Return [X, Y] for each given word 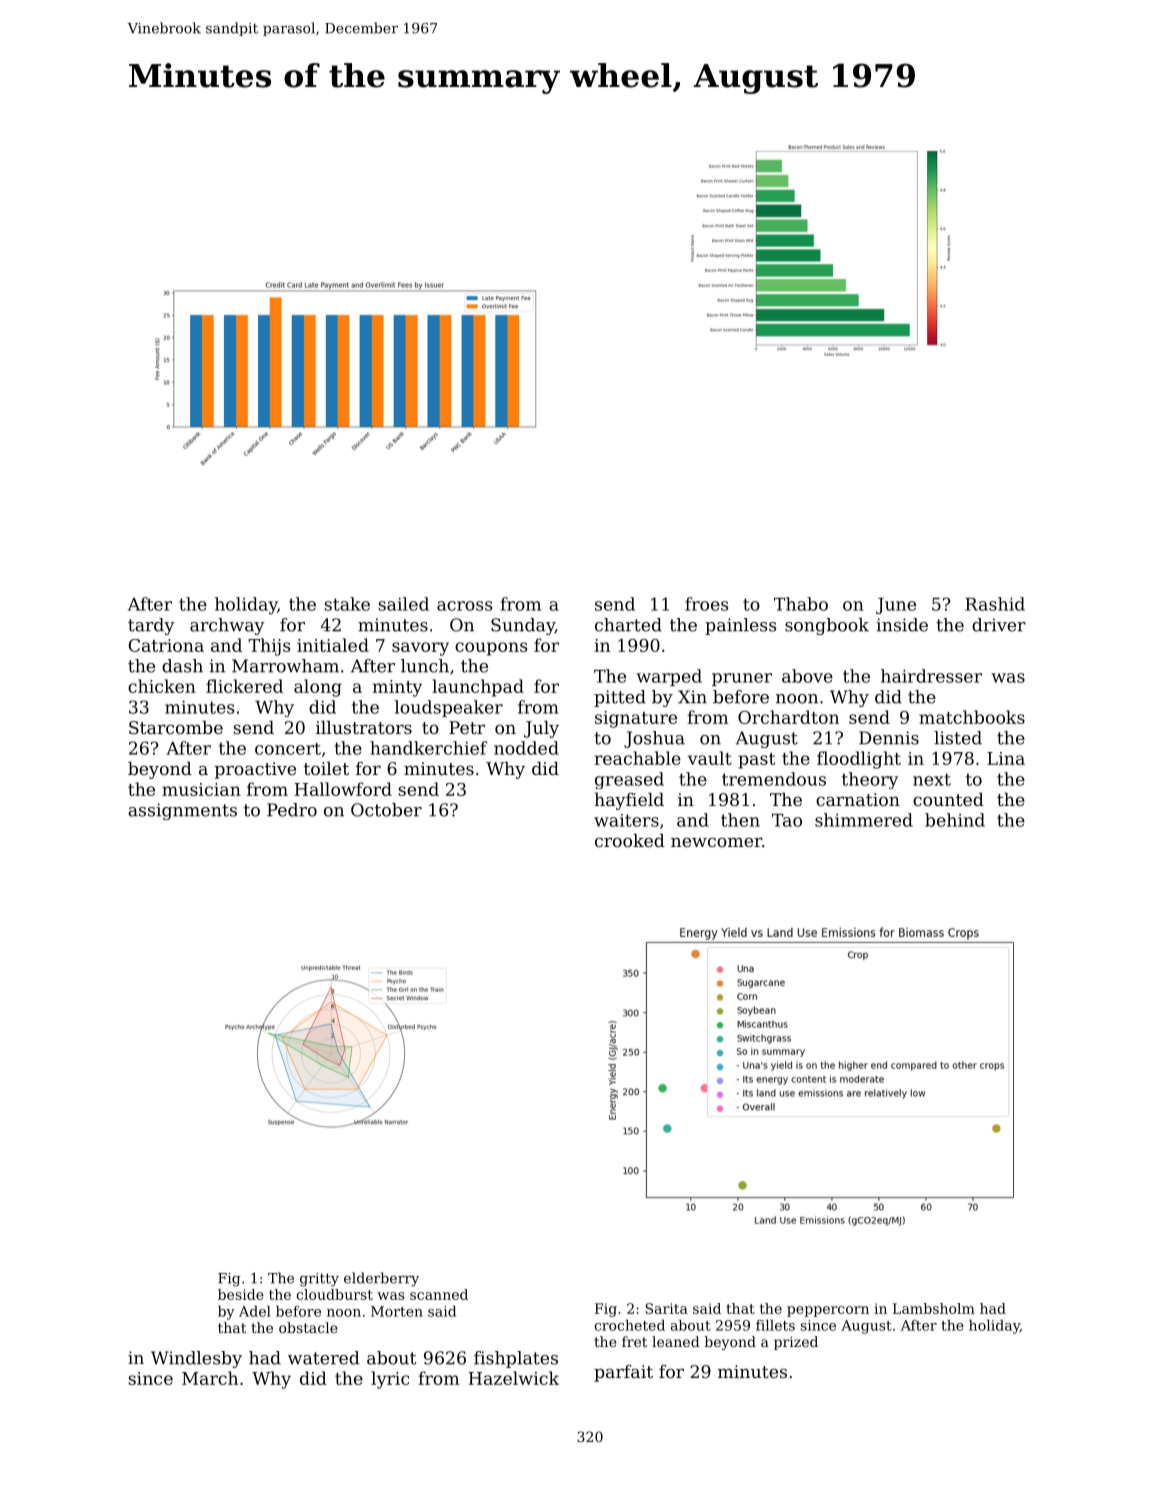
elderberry [381, 1279]
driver [999, 625]
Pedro [292, 810]
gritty [319, 1280]
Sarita [667, 1308]
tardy [151, 626]
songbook [827, 626]
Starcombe [176, 727]
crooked [630, 840]
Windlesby [196, 1359]
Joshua [654, 739]
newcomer [716, 842]
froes [706, 604]
